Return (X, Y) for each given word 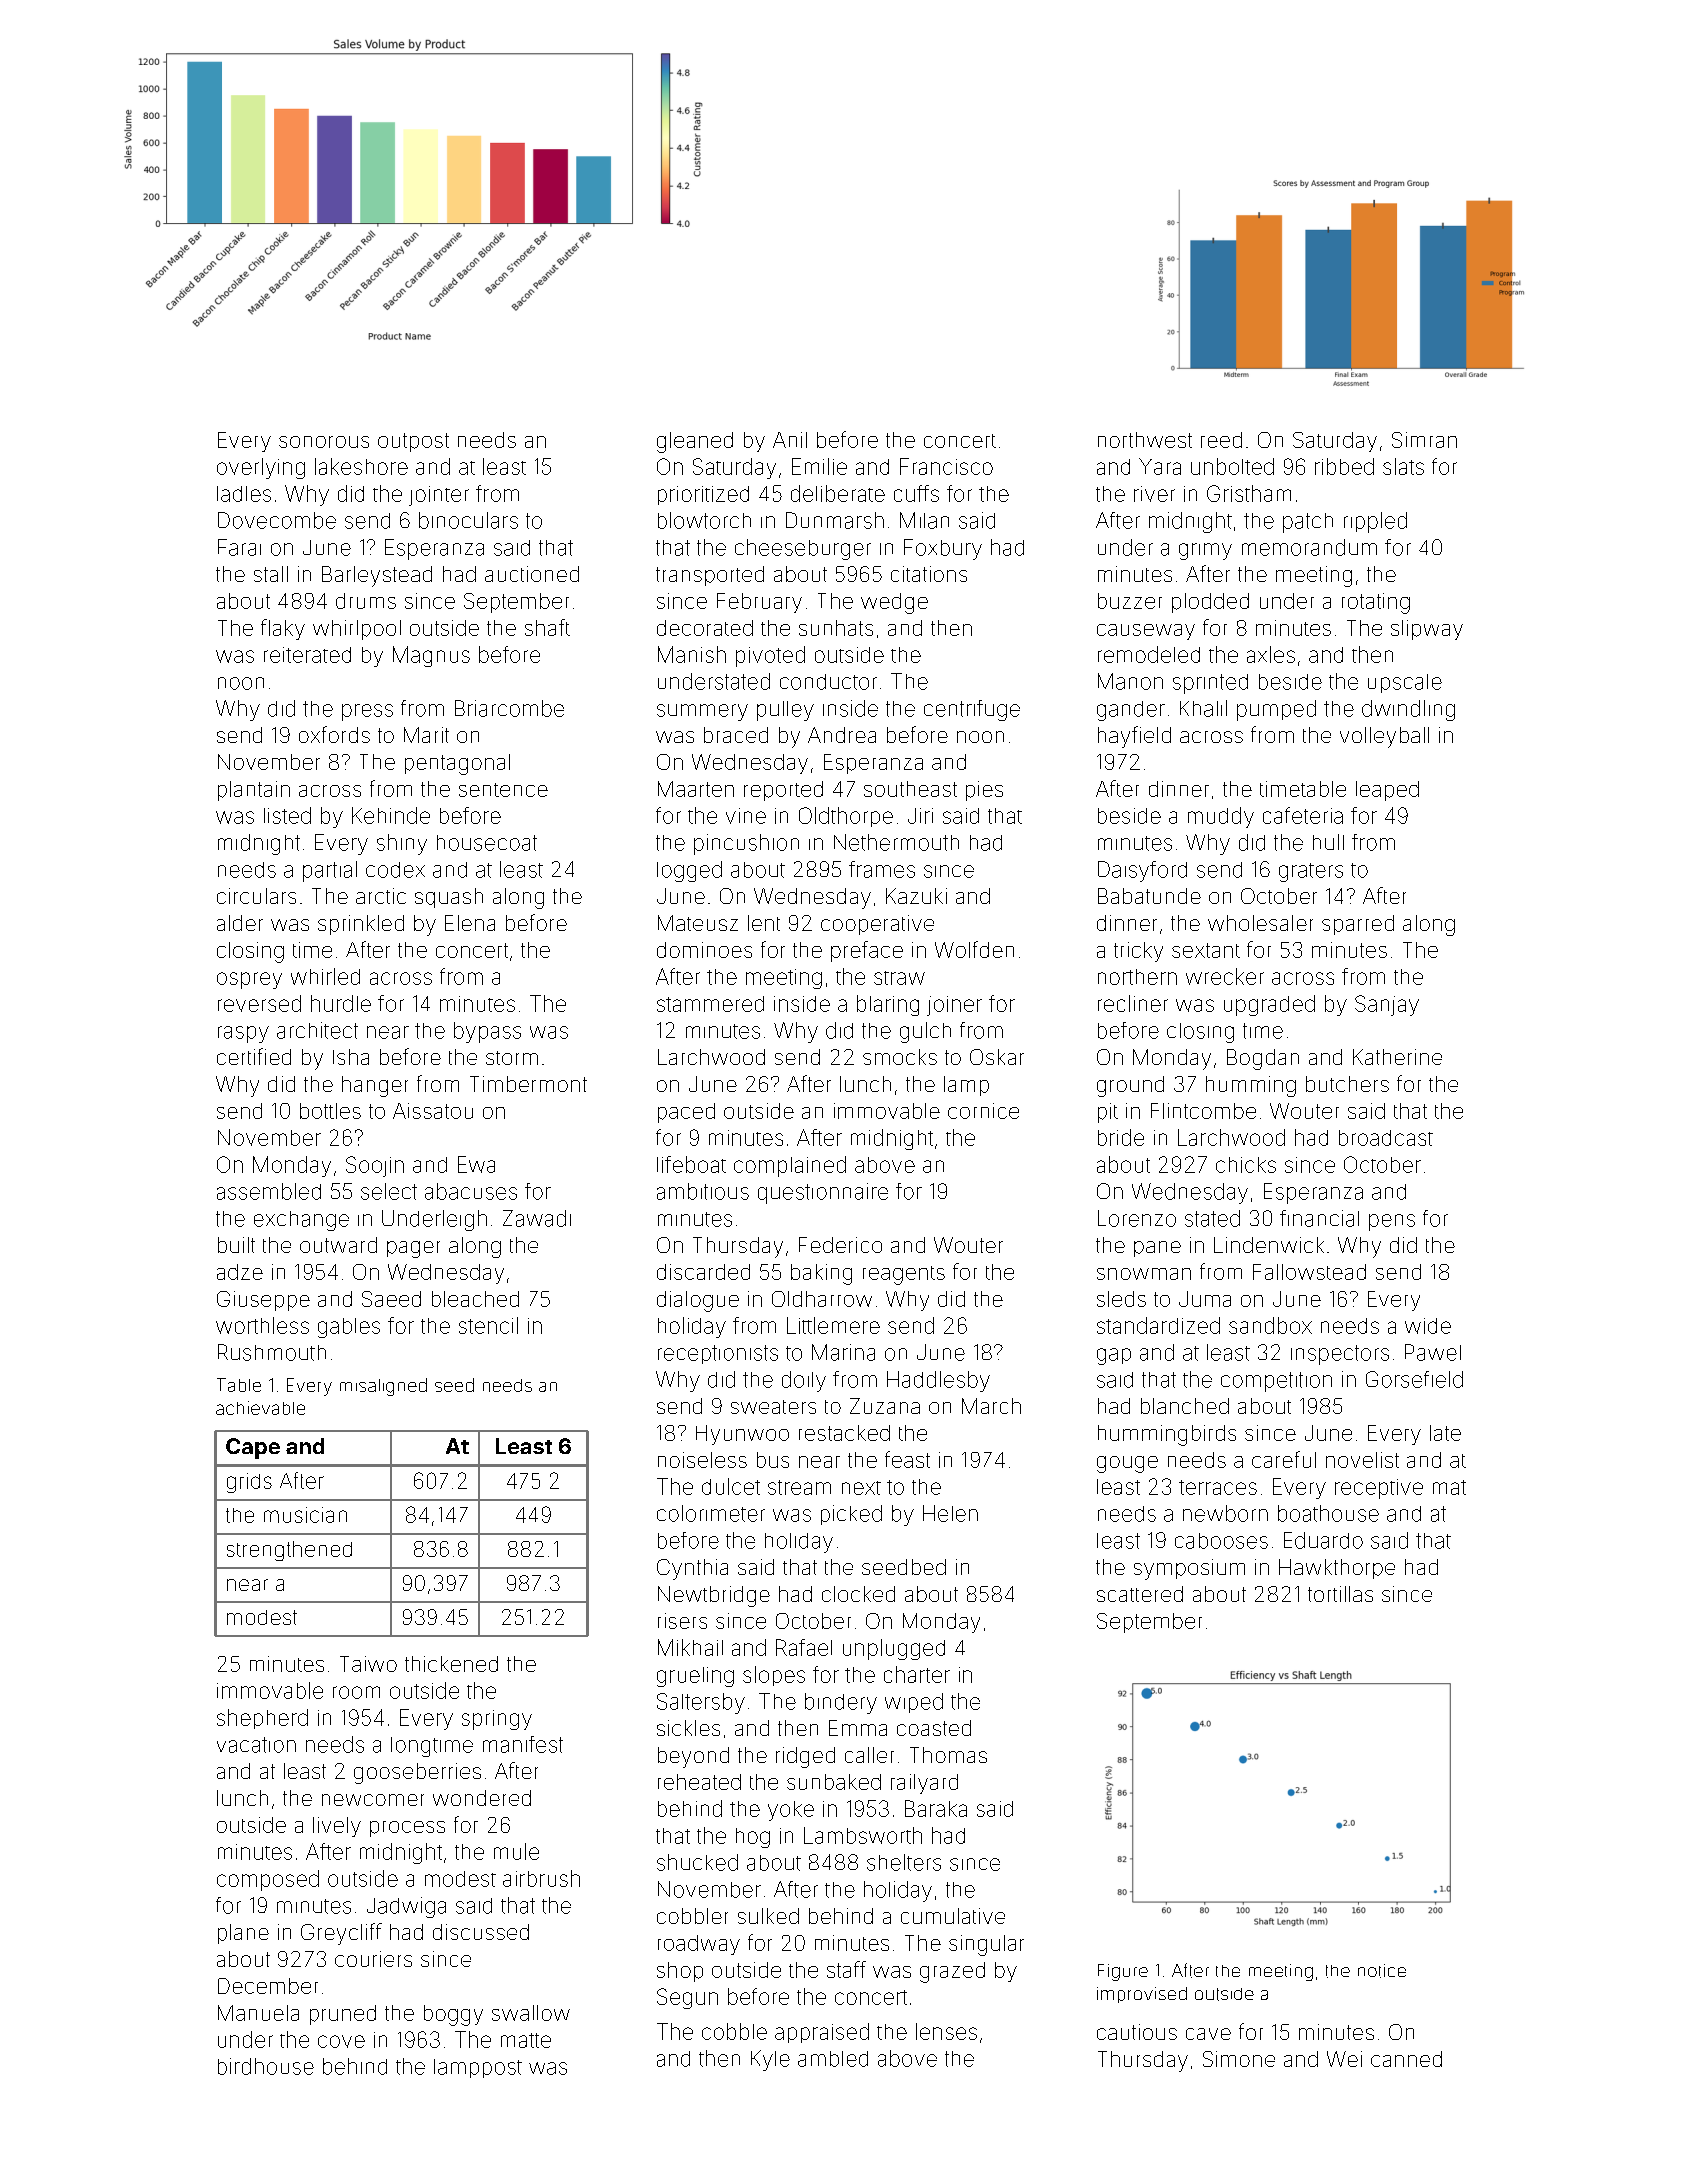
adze (240, 1272)
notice (1382, 1971)
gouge (1127, 1464)
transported (710, 576)
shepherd (262, 1719)
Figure (1123, 1972)
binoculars (468, 520)
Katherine (1397, 1057)
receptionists (718, 1354)
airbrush (541, 1878)
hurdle (341, 1003)
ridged (805, 1757)
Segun (687, 1998)
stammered (710, 1004)
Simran (1424, 440)
